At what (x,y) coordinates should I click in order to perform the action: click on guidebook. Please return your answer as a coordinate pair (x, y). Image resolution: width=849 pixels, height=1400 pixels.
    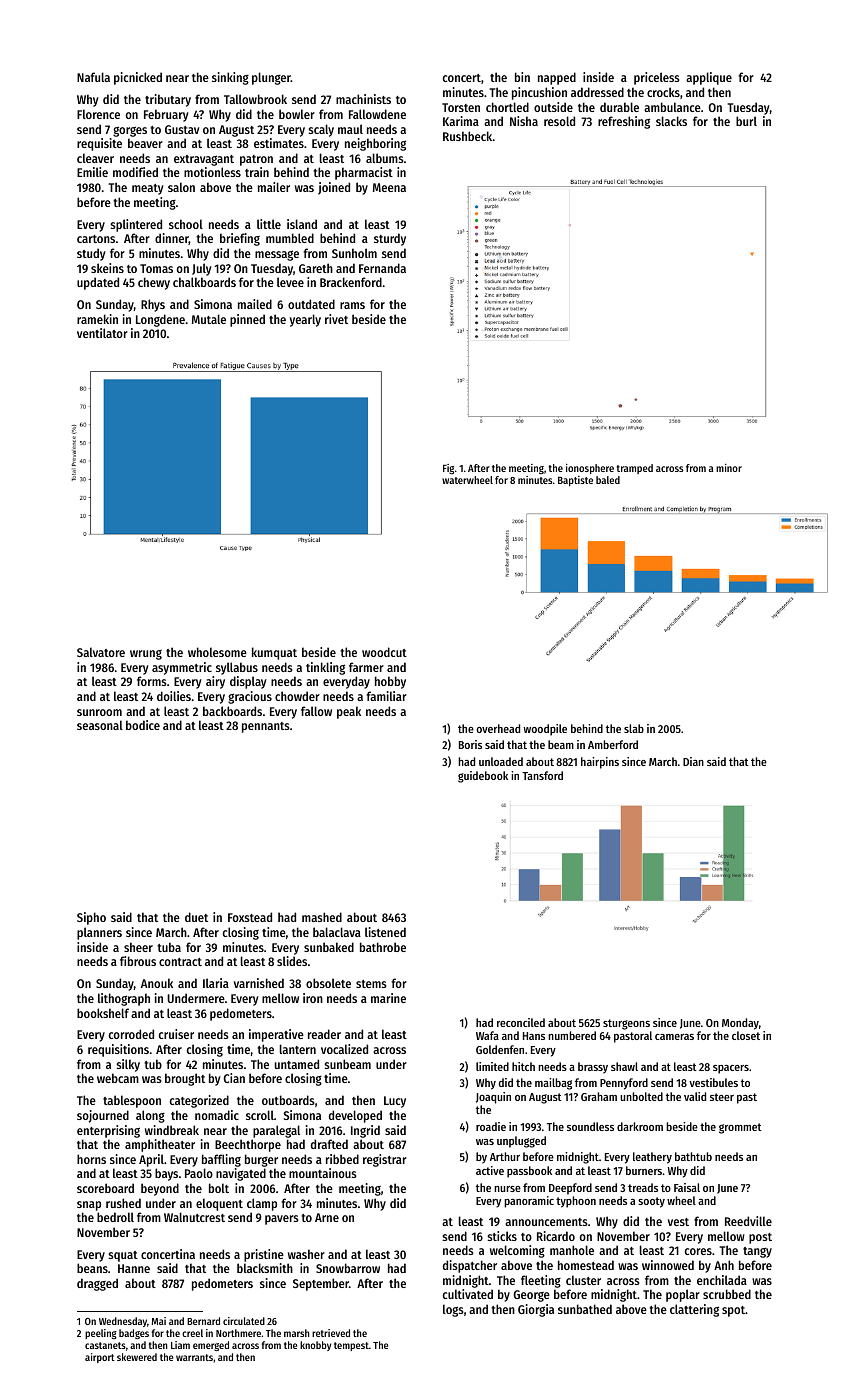
    Looking at the image, I should click on (483, 777).
